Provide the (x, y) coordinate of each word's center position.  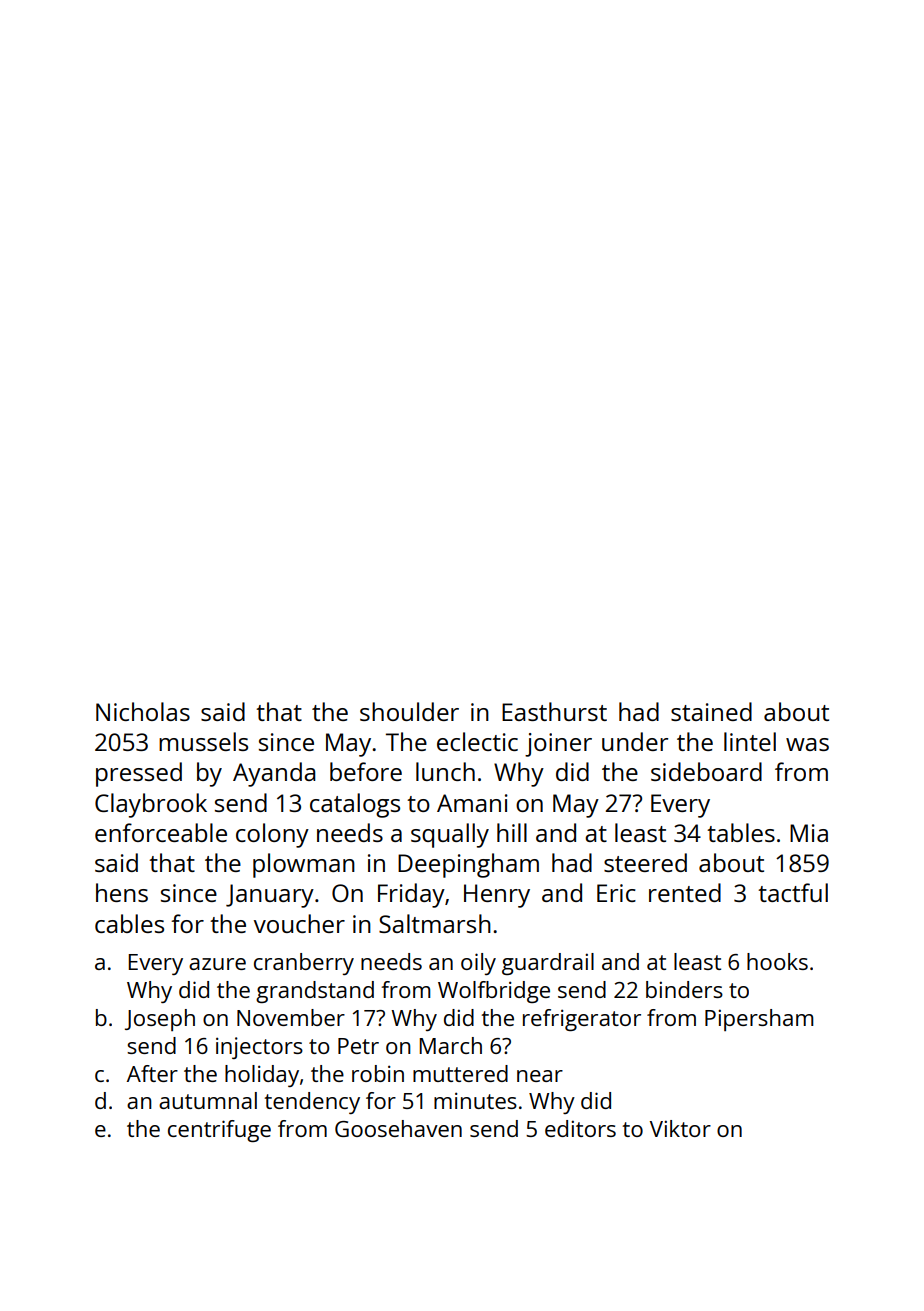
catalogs (355, 805)
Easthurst (554, 711)
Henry (497, 896)
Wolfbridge (494, 992)
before (366, 771)
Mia (809, 833)
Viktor (680, 1128)
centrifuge (219, 1131)
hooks (777, 961)
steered (645, 862)
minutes (475, 1100)
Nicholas (143, 711)
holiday (262, 1076)
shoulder (409, 711)
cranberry (304, 964)
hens (122, 892)
